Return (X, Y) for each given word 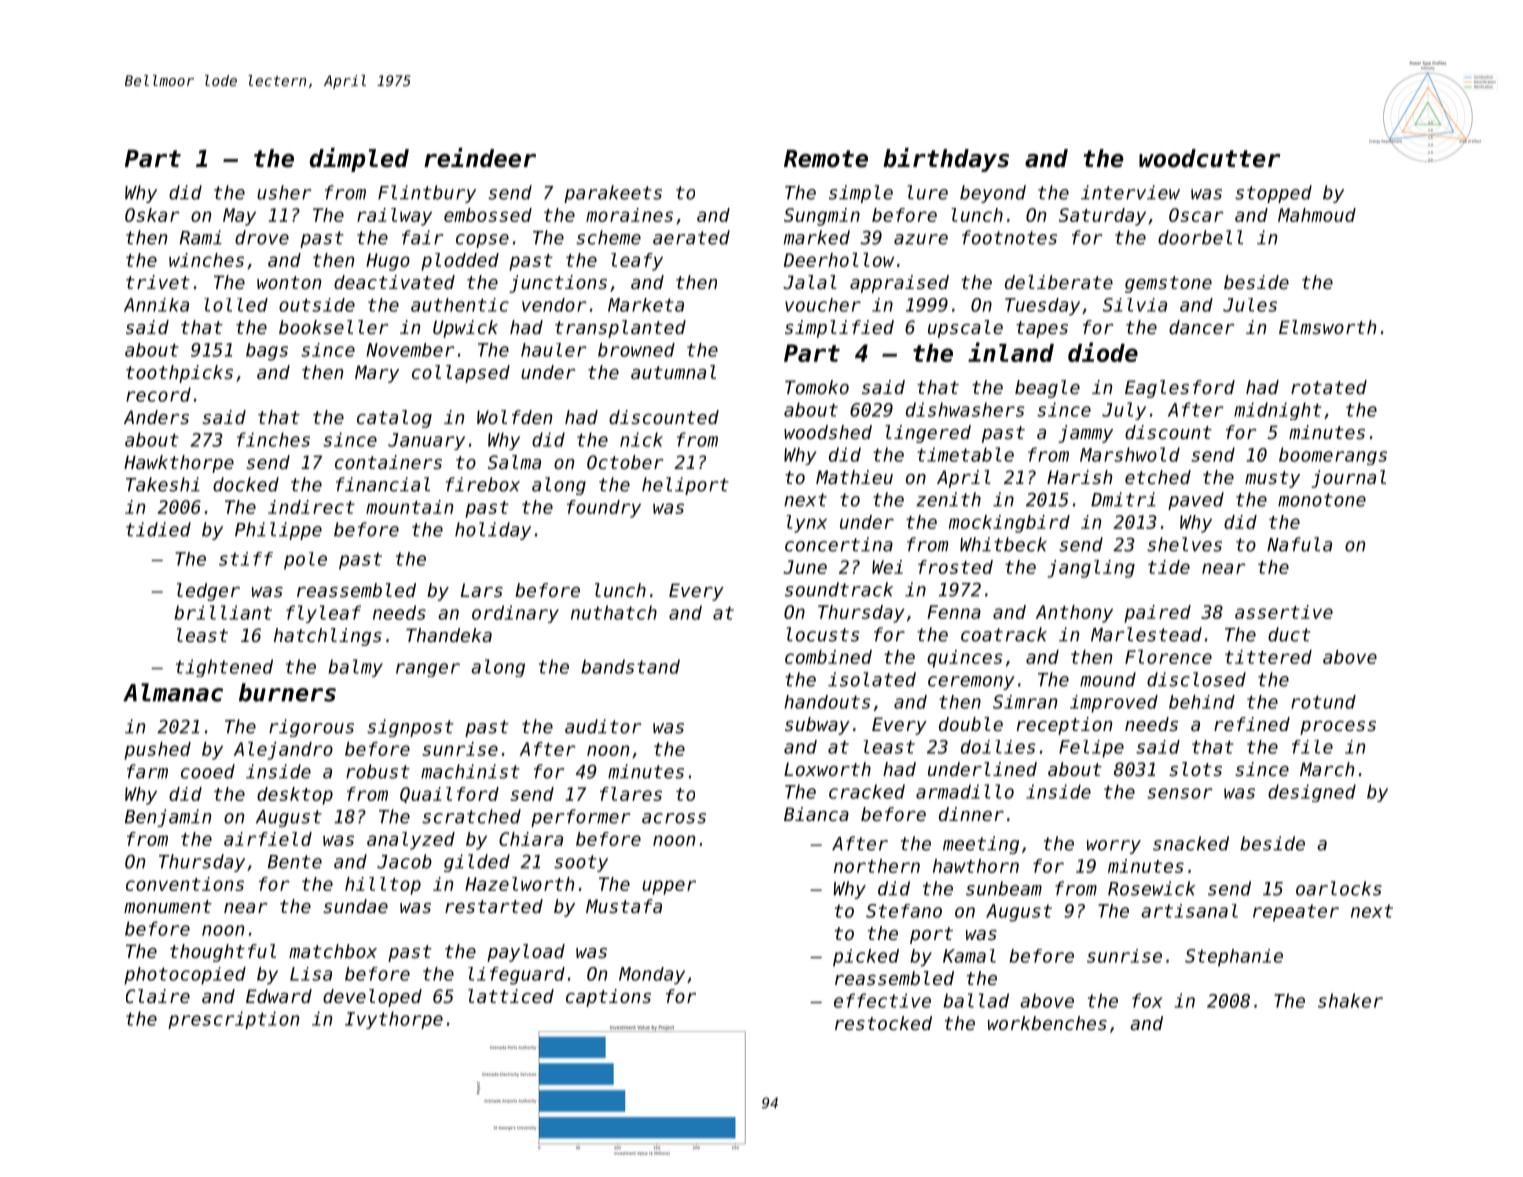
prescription (233, 1020)
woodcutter (1209, 158)
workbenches (1047, 1023)
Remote (826, 159)
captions (608, 998)
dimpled (359, 160)
